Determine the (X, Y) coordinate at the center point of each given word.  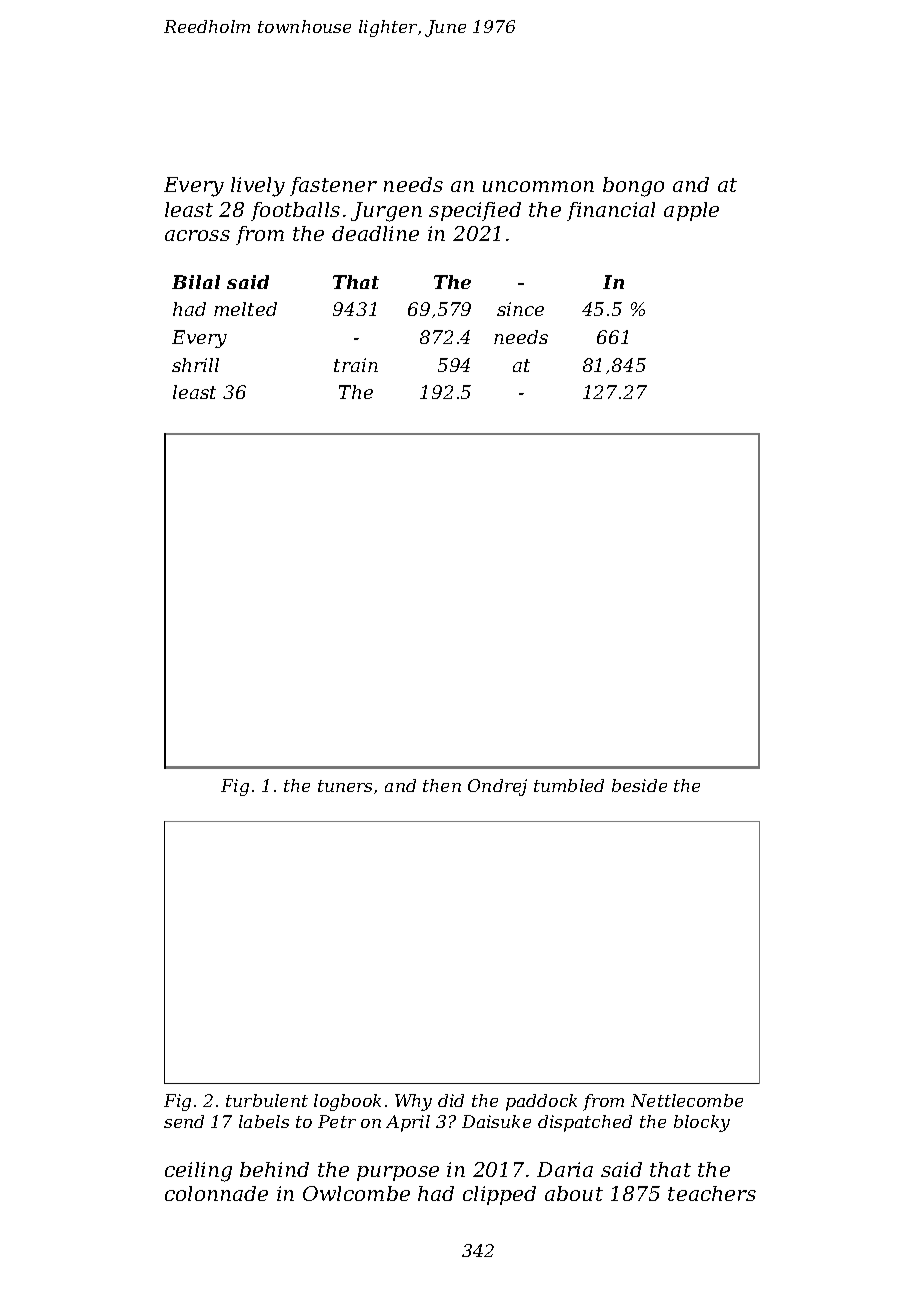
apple (691, 211)
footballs (295, 211)
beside (639, 785)
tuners (345, 786)
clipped (499, 1195)
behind (274, 1169)
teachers (712, 1193)
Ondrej (497, 787)
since (520, 309)
